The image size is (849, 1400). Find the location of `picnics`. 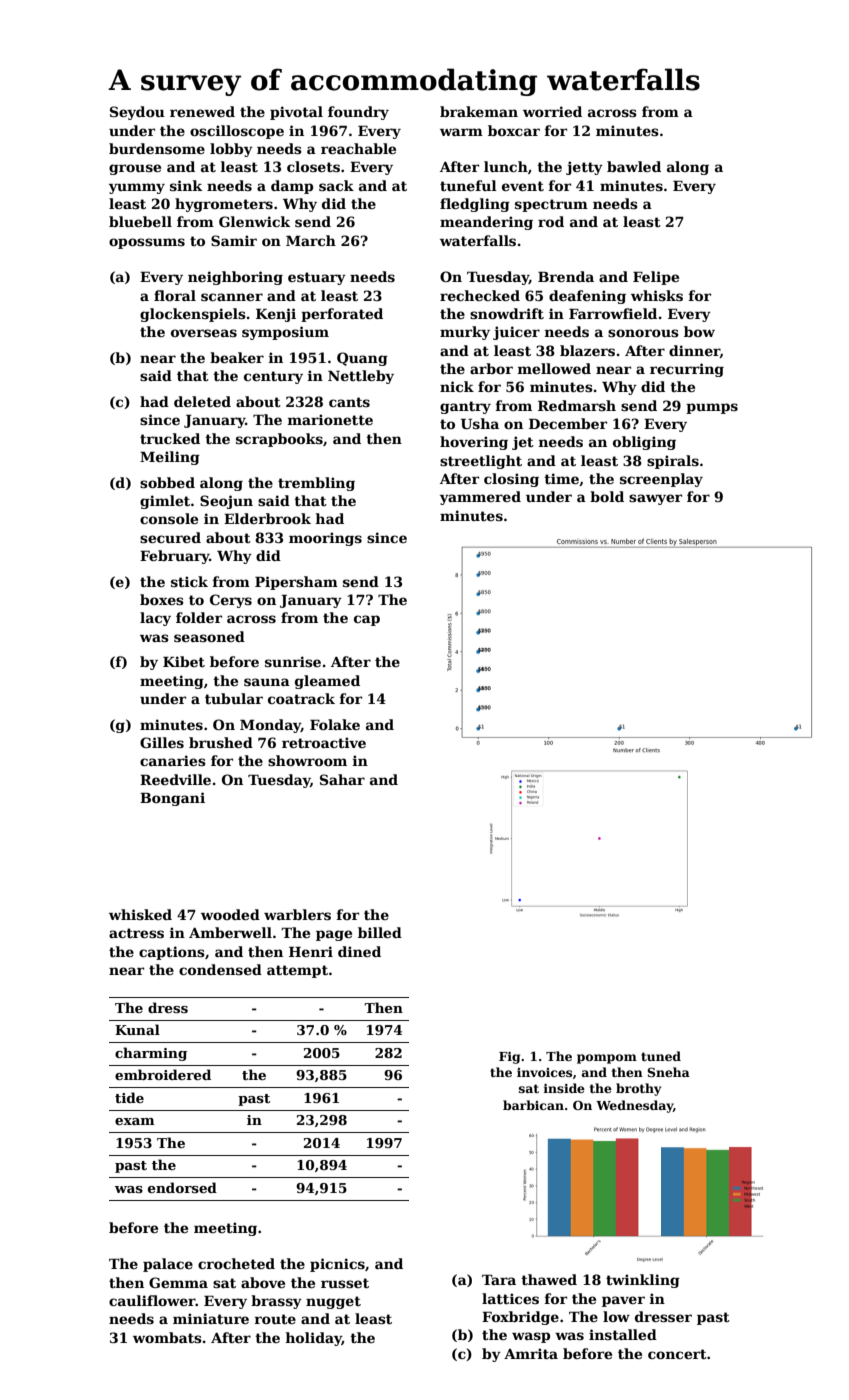

picnics is located at coordinates (337, 1265).
